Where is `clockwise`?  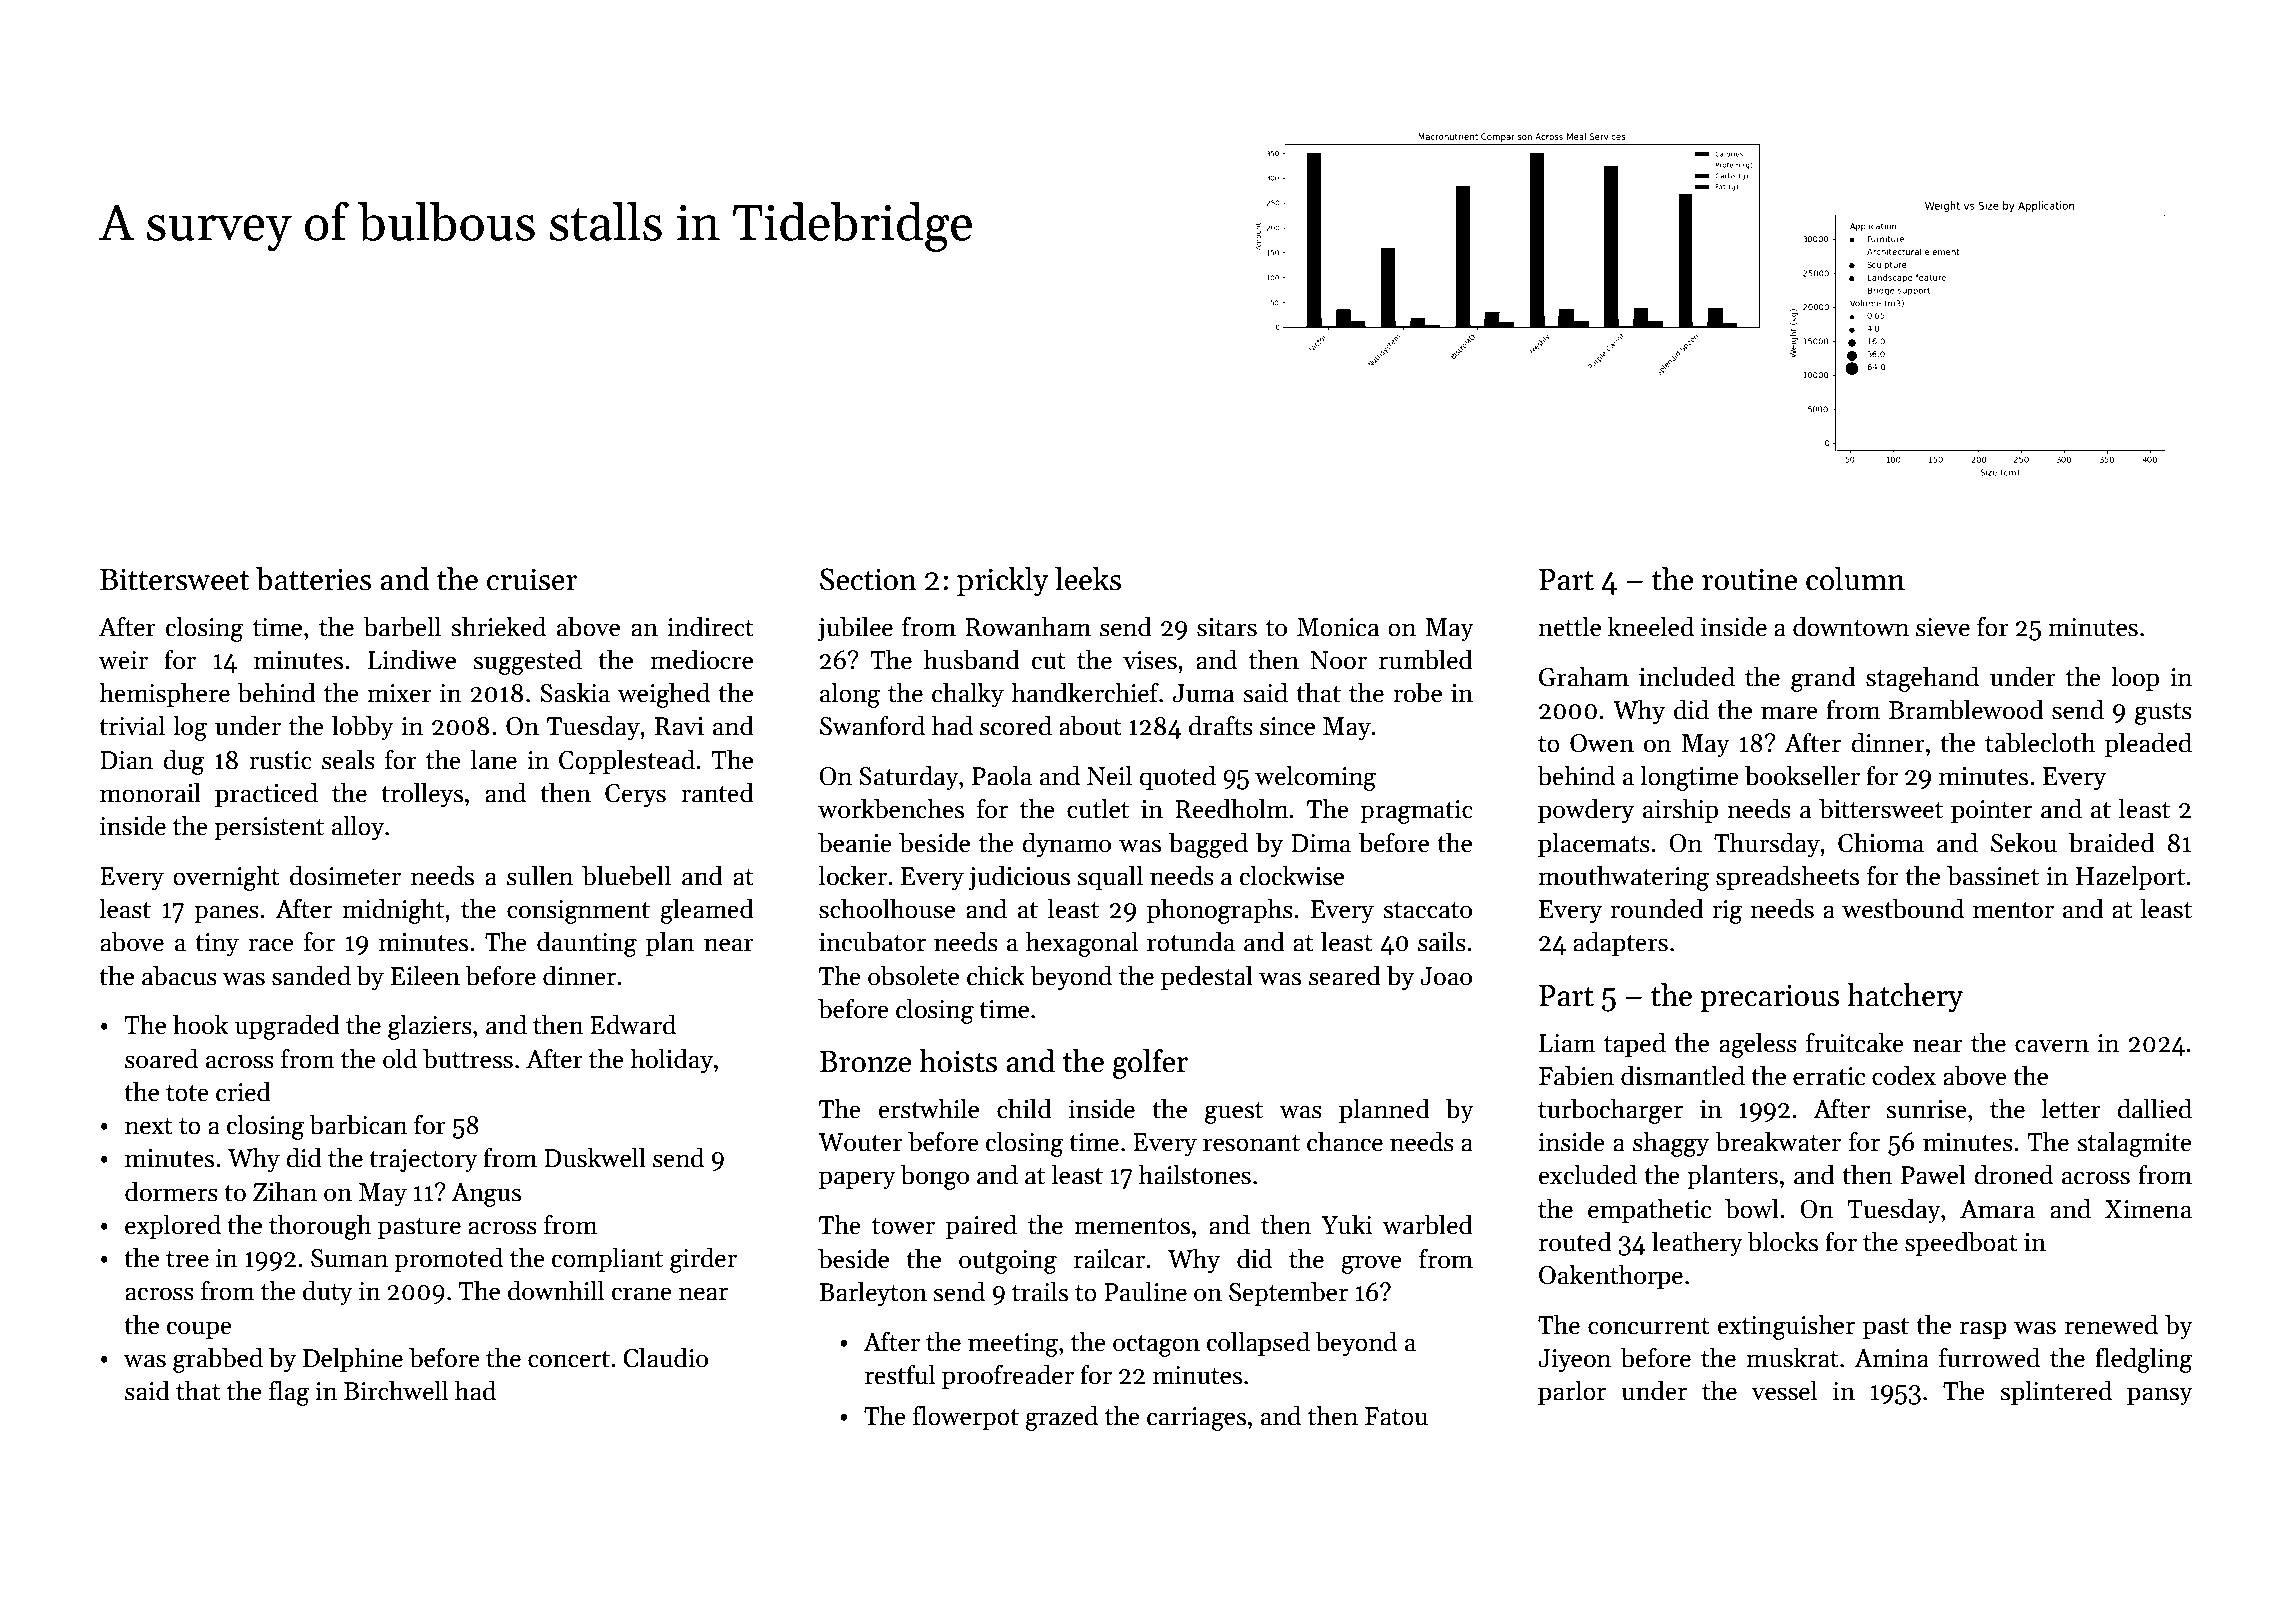 clockwise is located at coordinates (1292, 875).
